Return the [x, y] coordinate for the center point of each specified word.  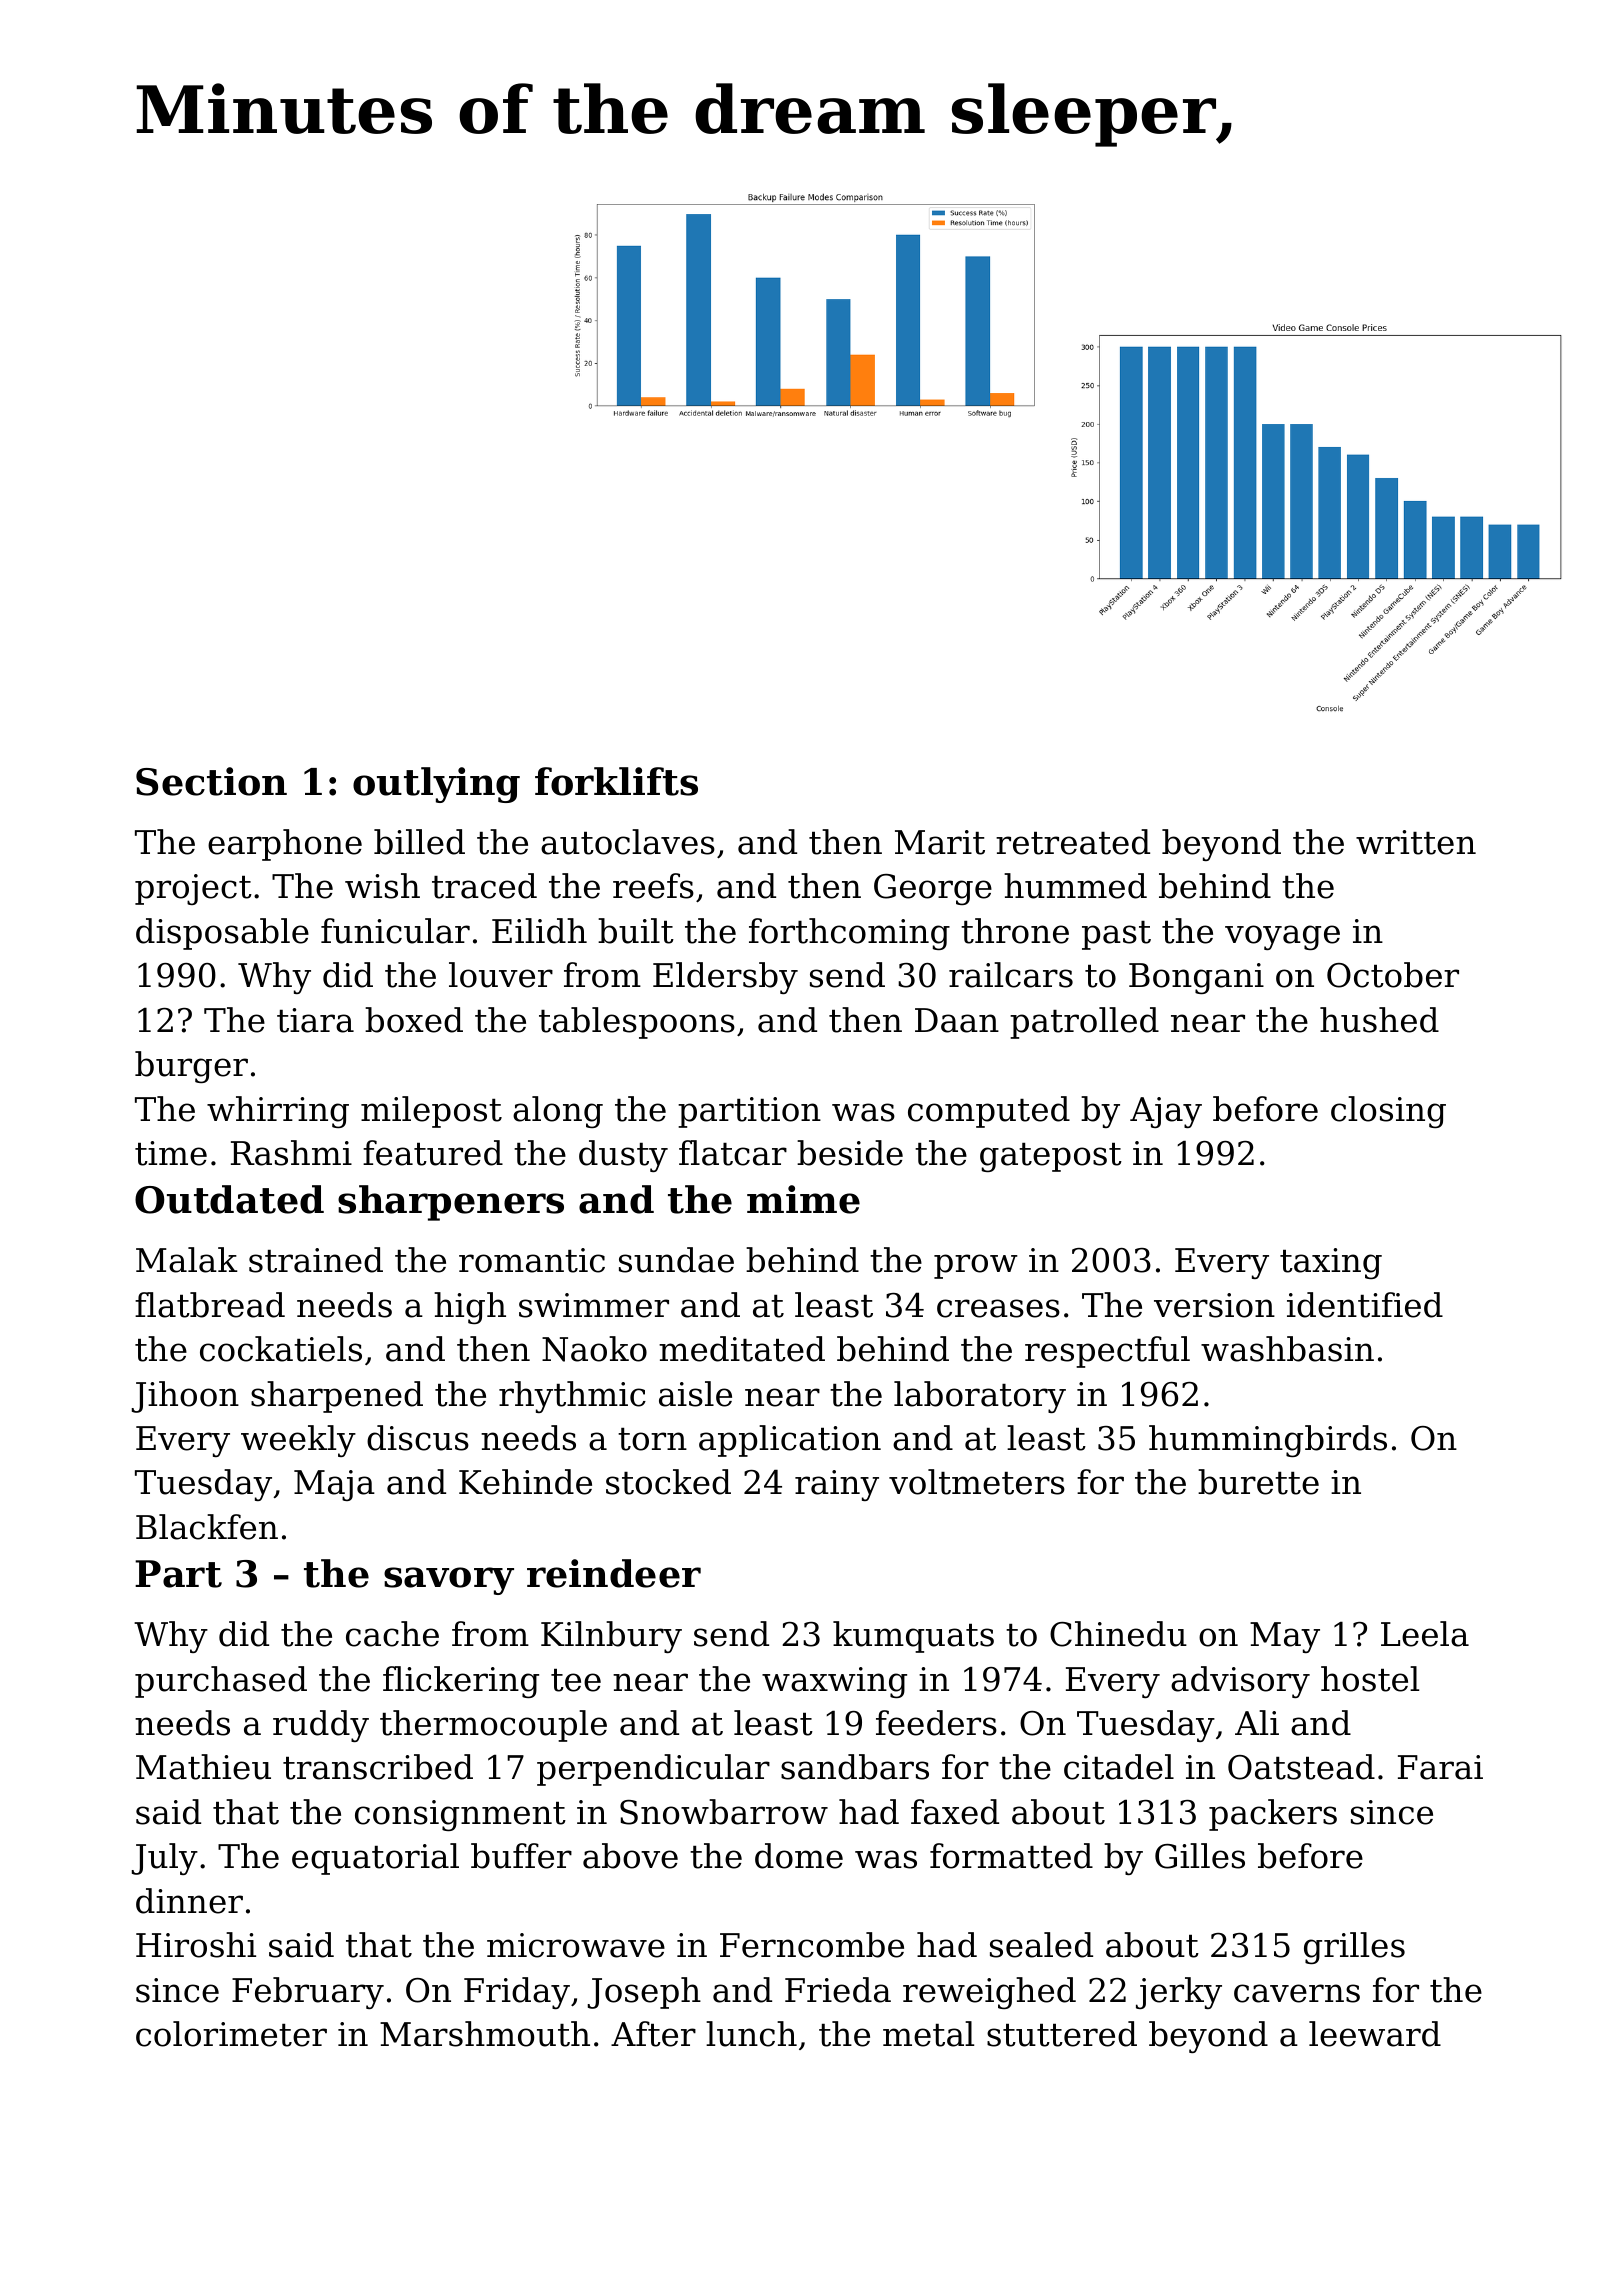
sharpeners [451, 1203]
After [653, 2034]
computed [989, 1112]
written [1416, 842]
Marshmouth [485, 2034]
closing [1388, 1112]
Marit [940, 842]
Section [211, 781]
